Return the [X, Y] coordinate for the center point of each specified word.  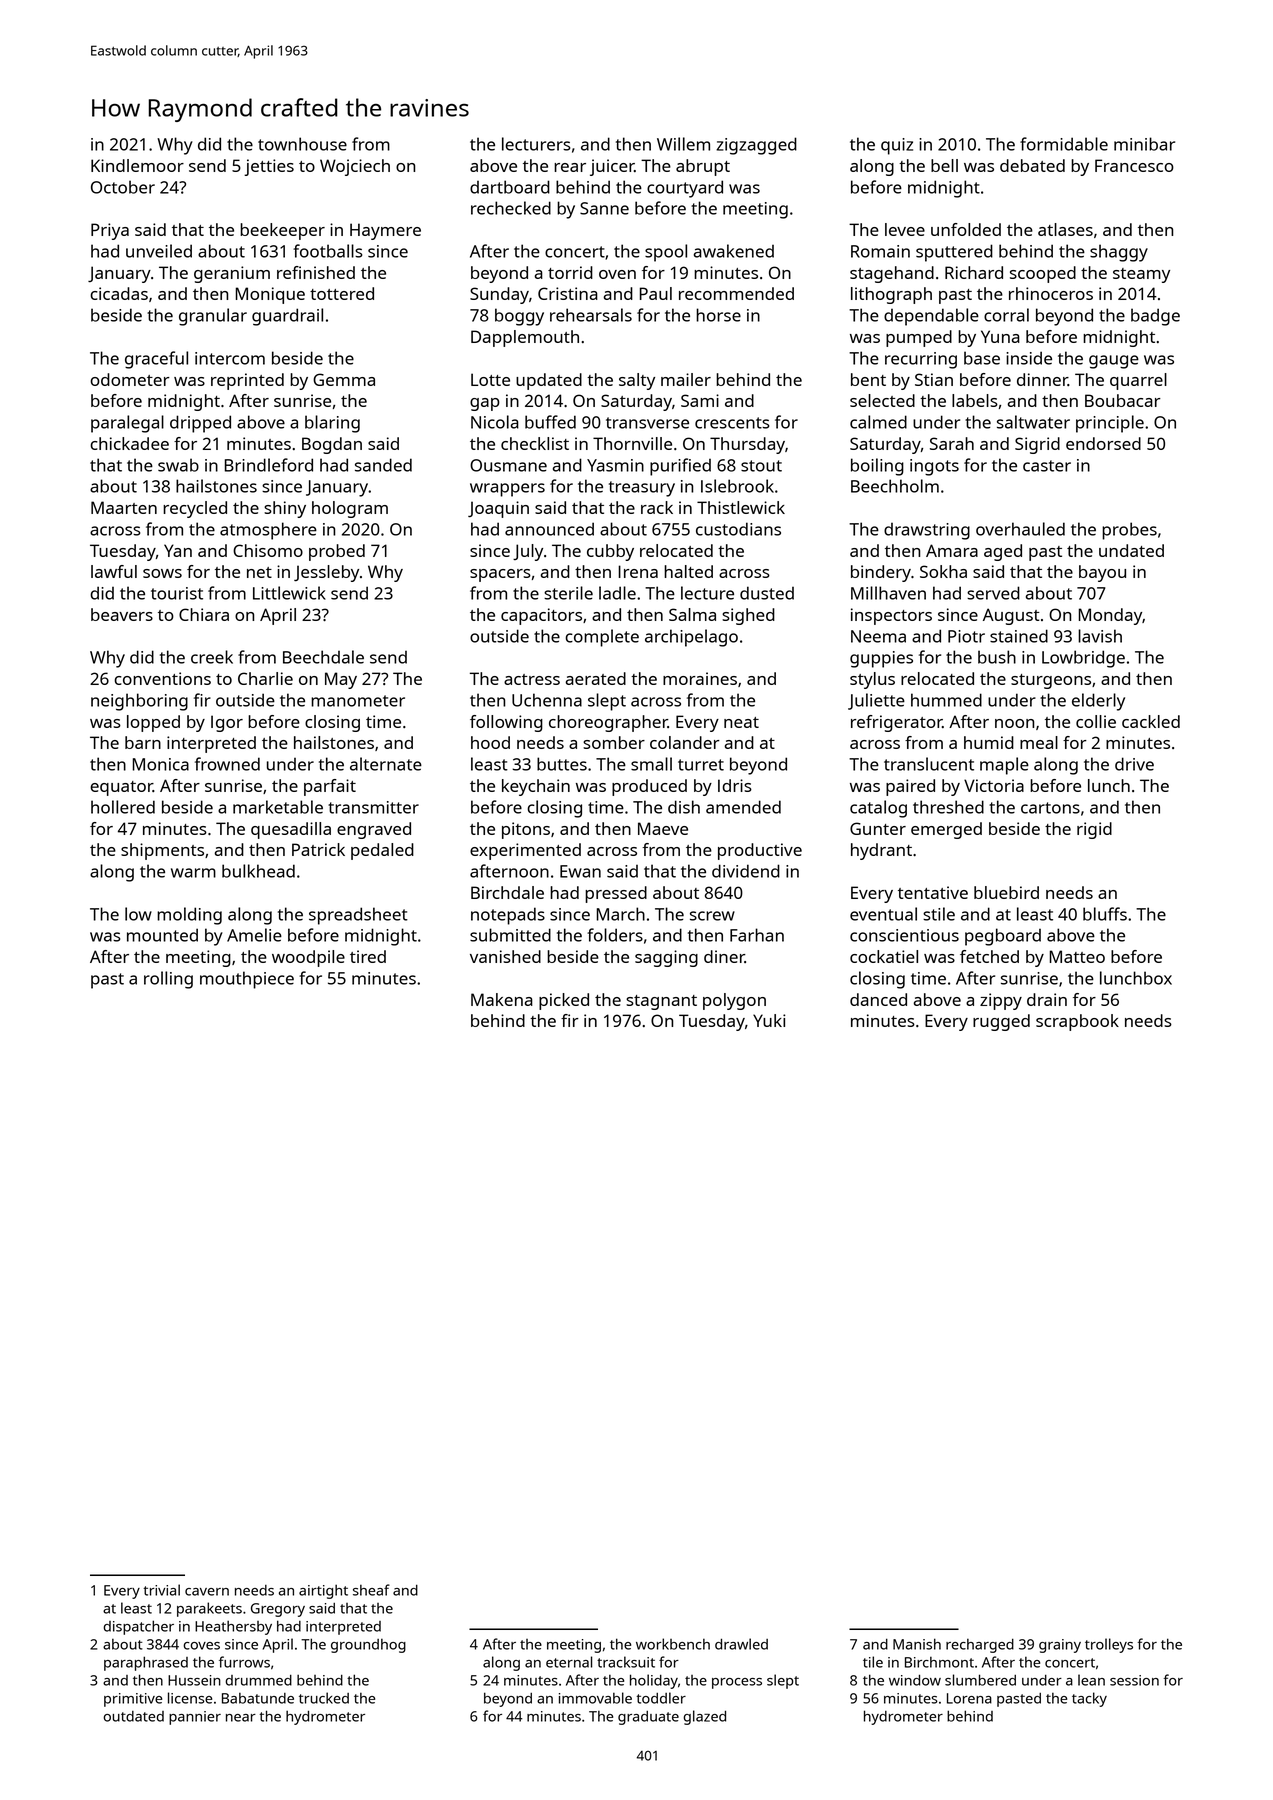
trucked [324, 1698]
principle [1110, 424]
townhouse [302, 144]
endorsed [1103, 443]
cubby [610, 552]
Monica [161, 764]
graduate [648, 1718]
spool [666, 253]
